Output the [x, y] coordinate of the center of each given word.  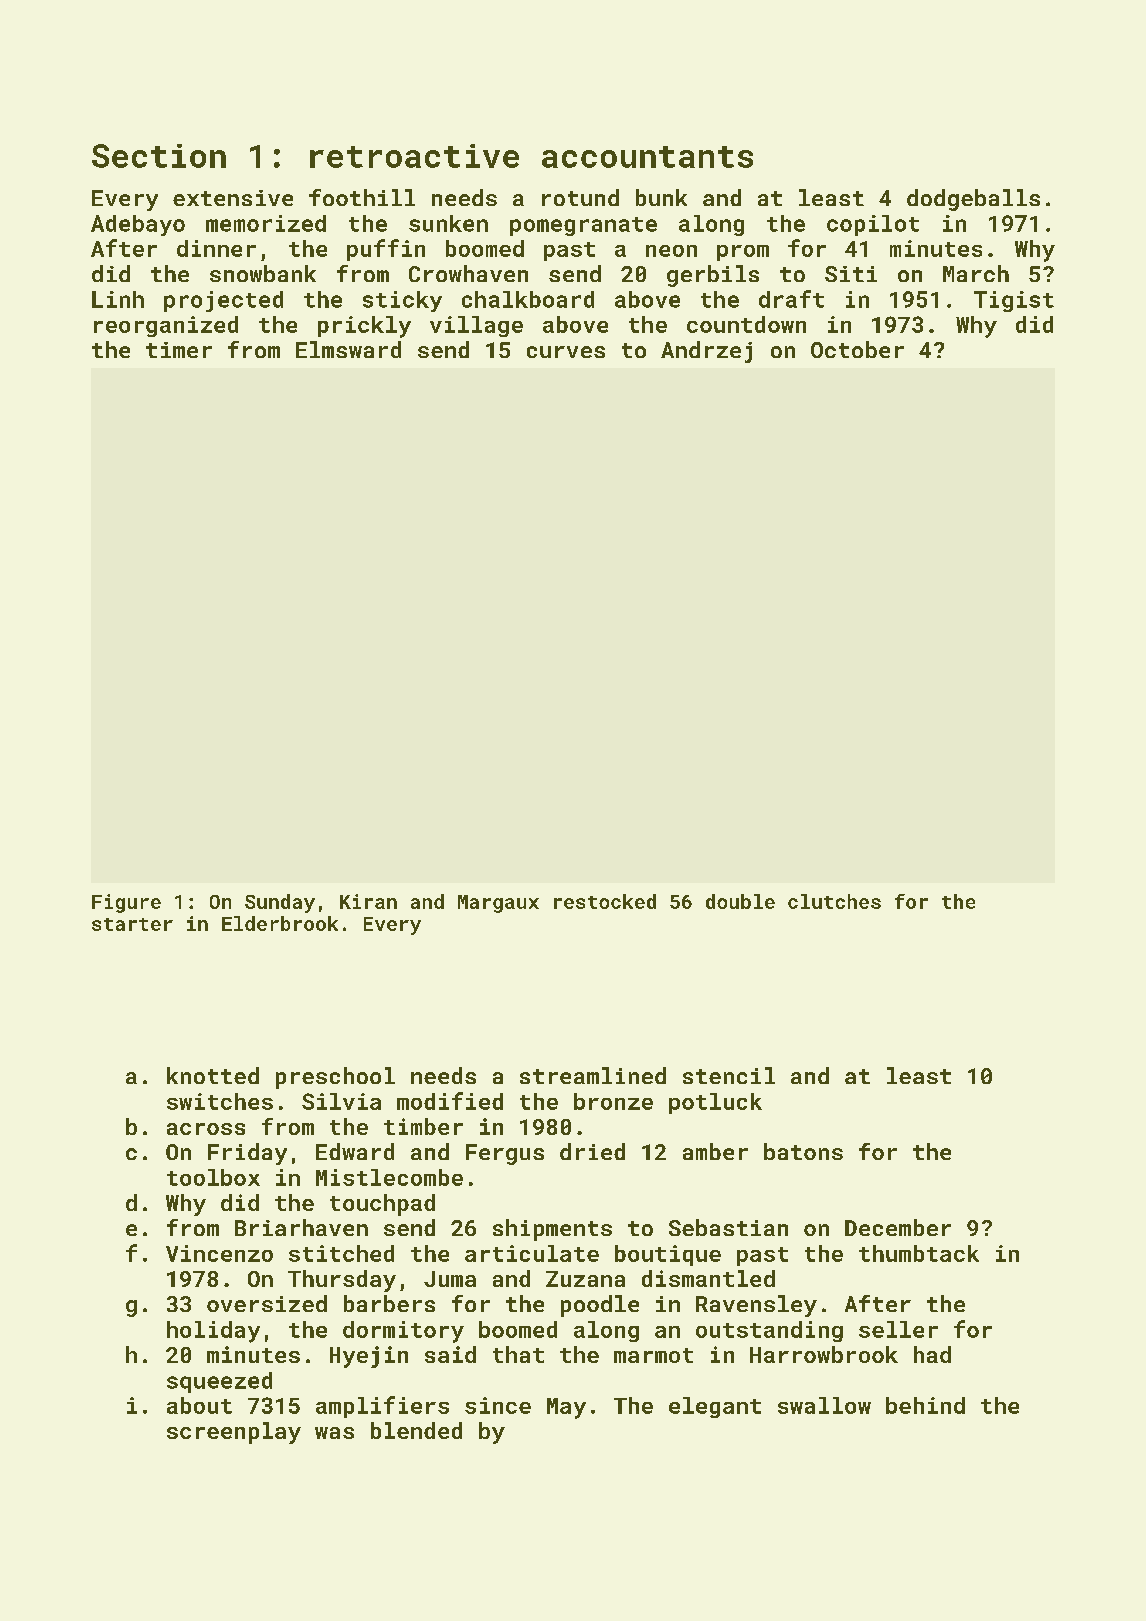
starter [132, 924]
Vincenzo [219, 1253]
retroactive [414, 156]
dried [592, 1151]
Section [159, 156]
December [898, 1227]
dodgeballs [973, 200]
